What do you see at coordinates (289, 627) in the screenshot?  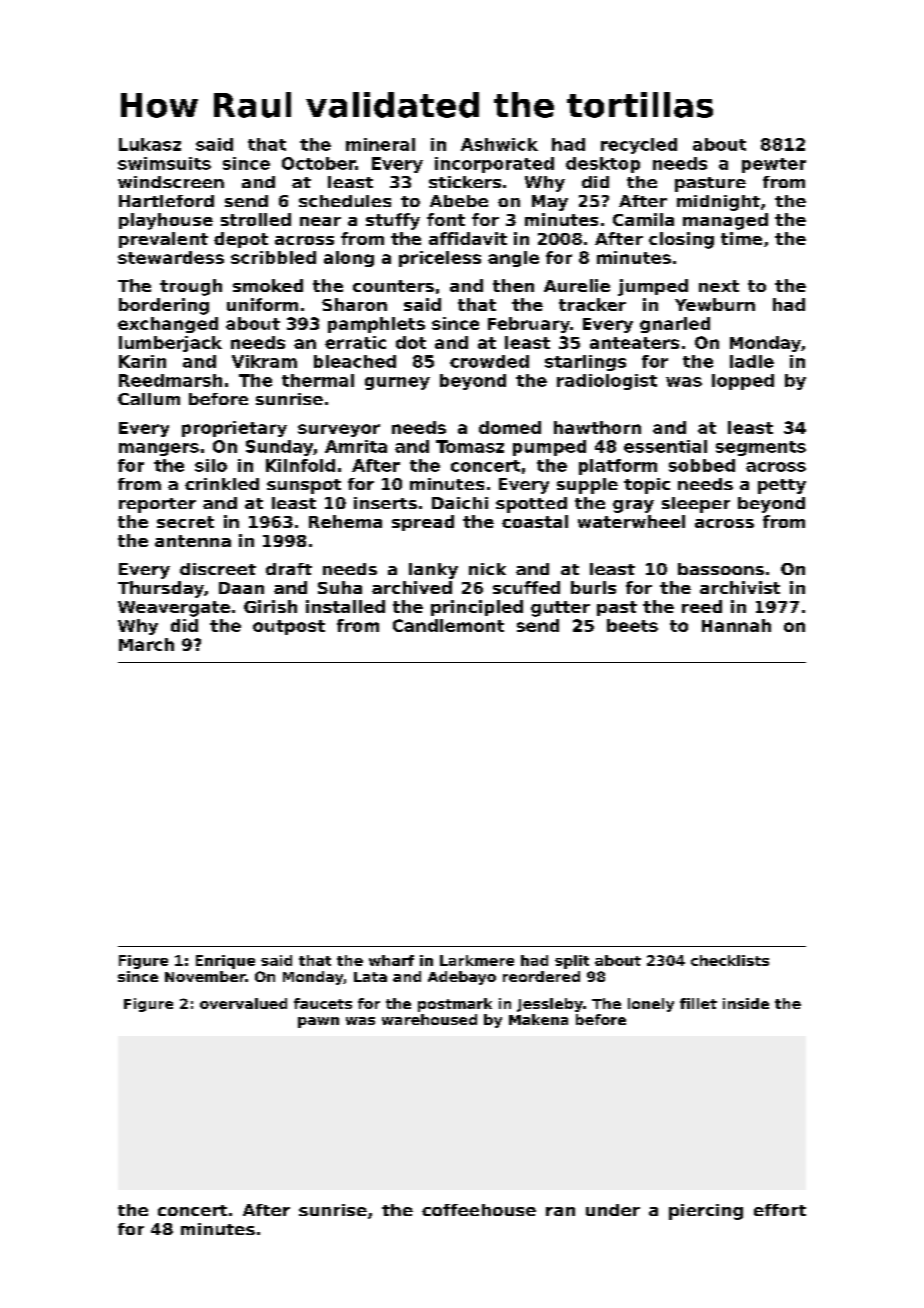 I see `outpost` at bounding box center [289, 627].
